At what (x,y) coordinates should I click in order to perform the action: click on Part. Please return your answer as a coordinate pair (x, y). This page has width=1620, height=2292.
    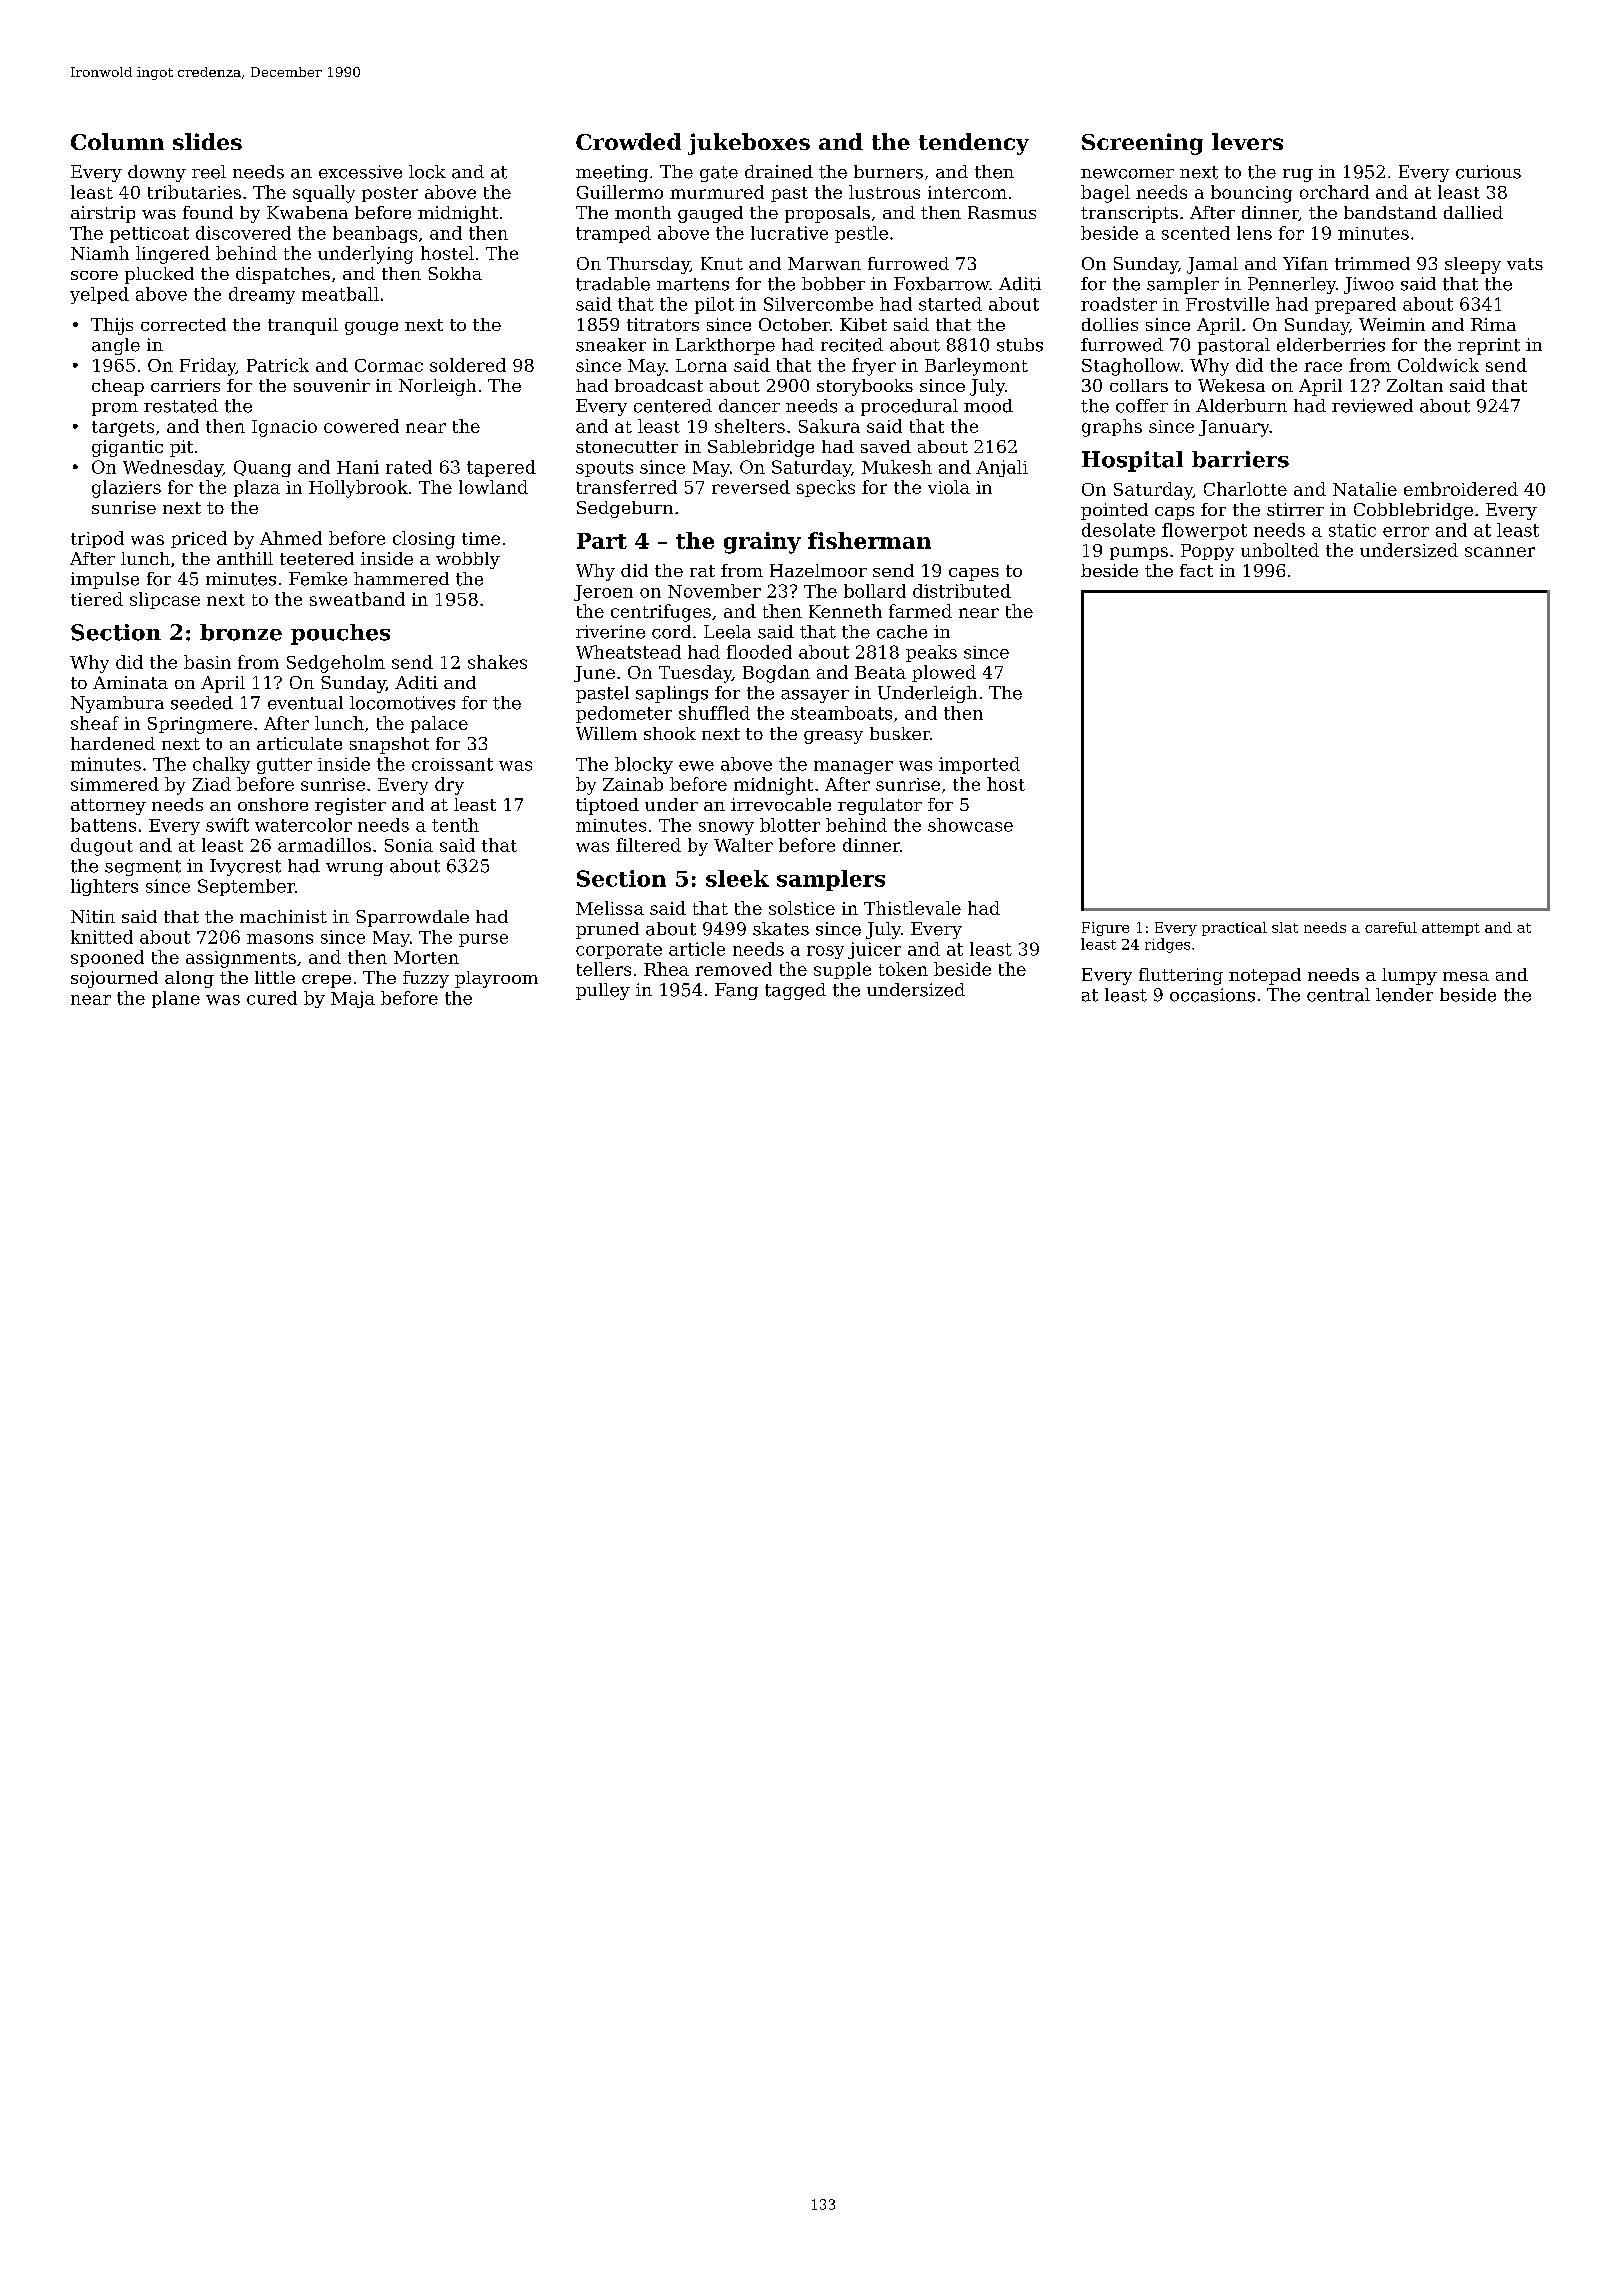
    Looking at the image, I should click on (602, 541).
